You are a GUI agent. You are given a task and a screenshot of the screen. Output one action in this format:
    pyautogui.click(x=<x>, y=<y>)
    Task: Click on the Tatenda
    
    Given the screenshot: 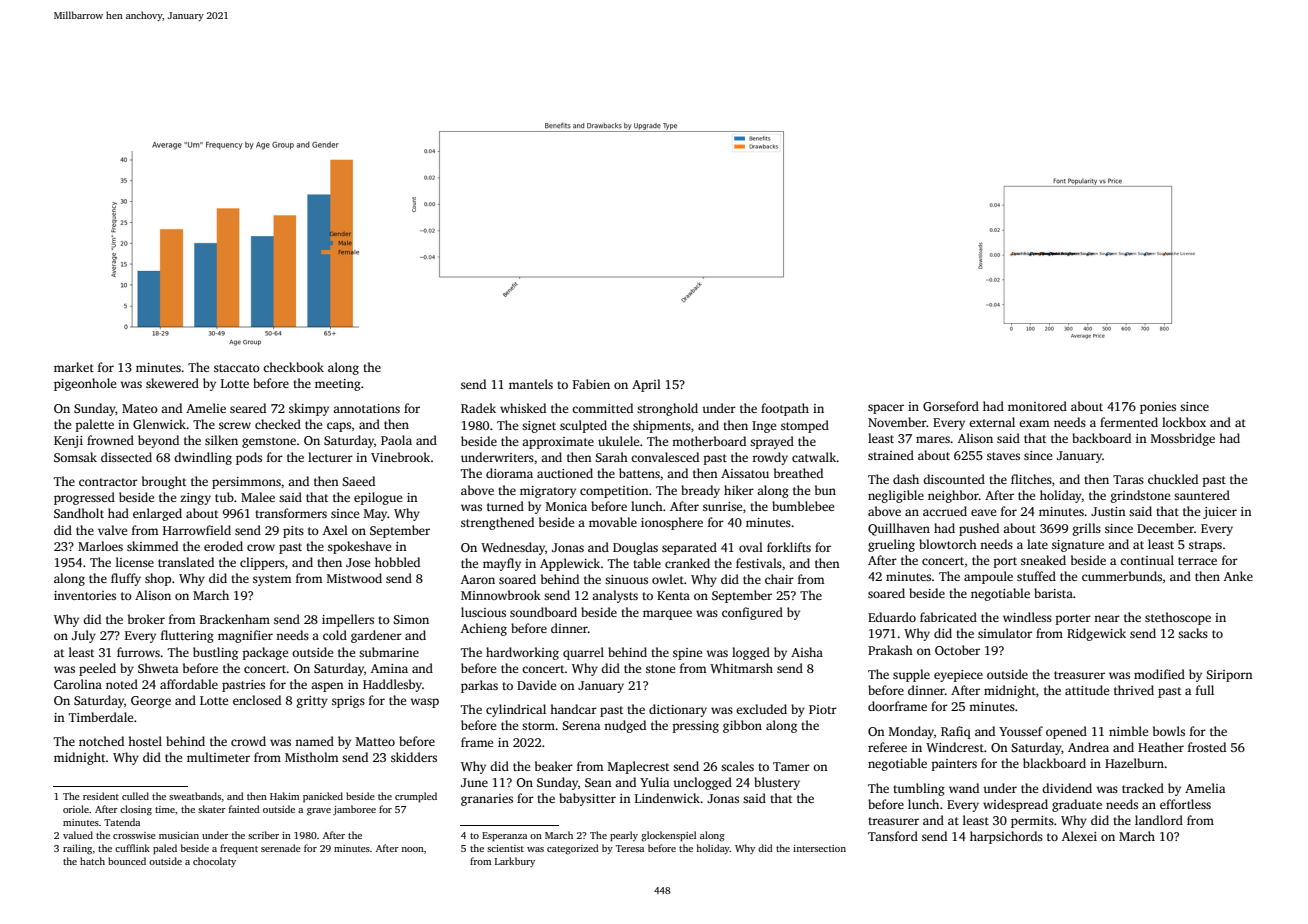 What is the action you would take?
    pyautogui.click(x=122, y=822)
